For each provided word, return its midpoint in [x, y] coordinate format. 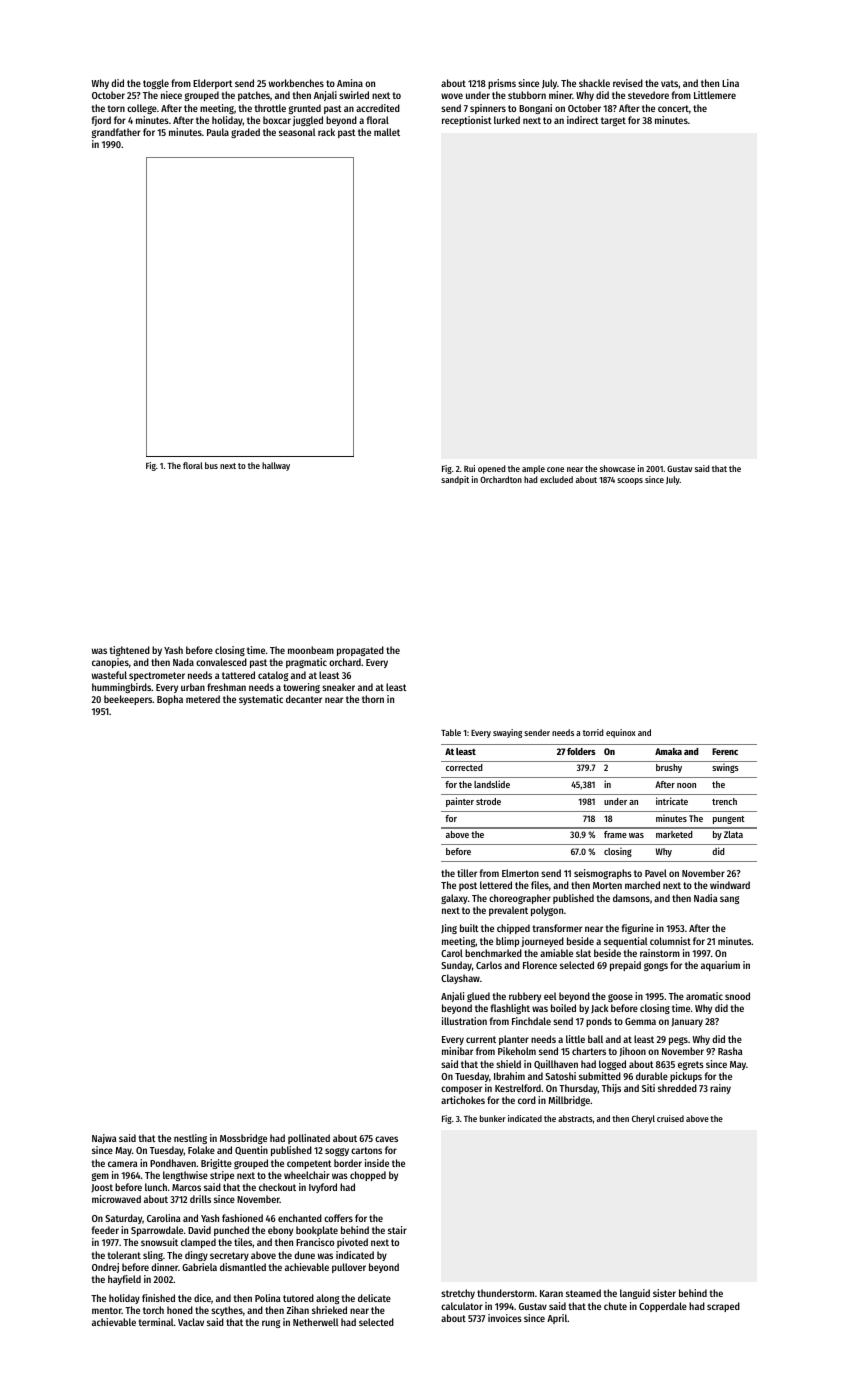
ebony [280, 1231]
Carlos [489, 965]
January [687, 1022]
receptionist [467, 121]
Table [451, 732]
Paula [218, 132]
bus [211, 465]
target [613, 121]
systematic [261, 700]
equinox [621, 733]
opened [492, 469]
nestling [190, 1139]
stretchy [458, 1294]
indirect [583, 120]
